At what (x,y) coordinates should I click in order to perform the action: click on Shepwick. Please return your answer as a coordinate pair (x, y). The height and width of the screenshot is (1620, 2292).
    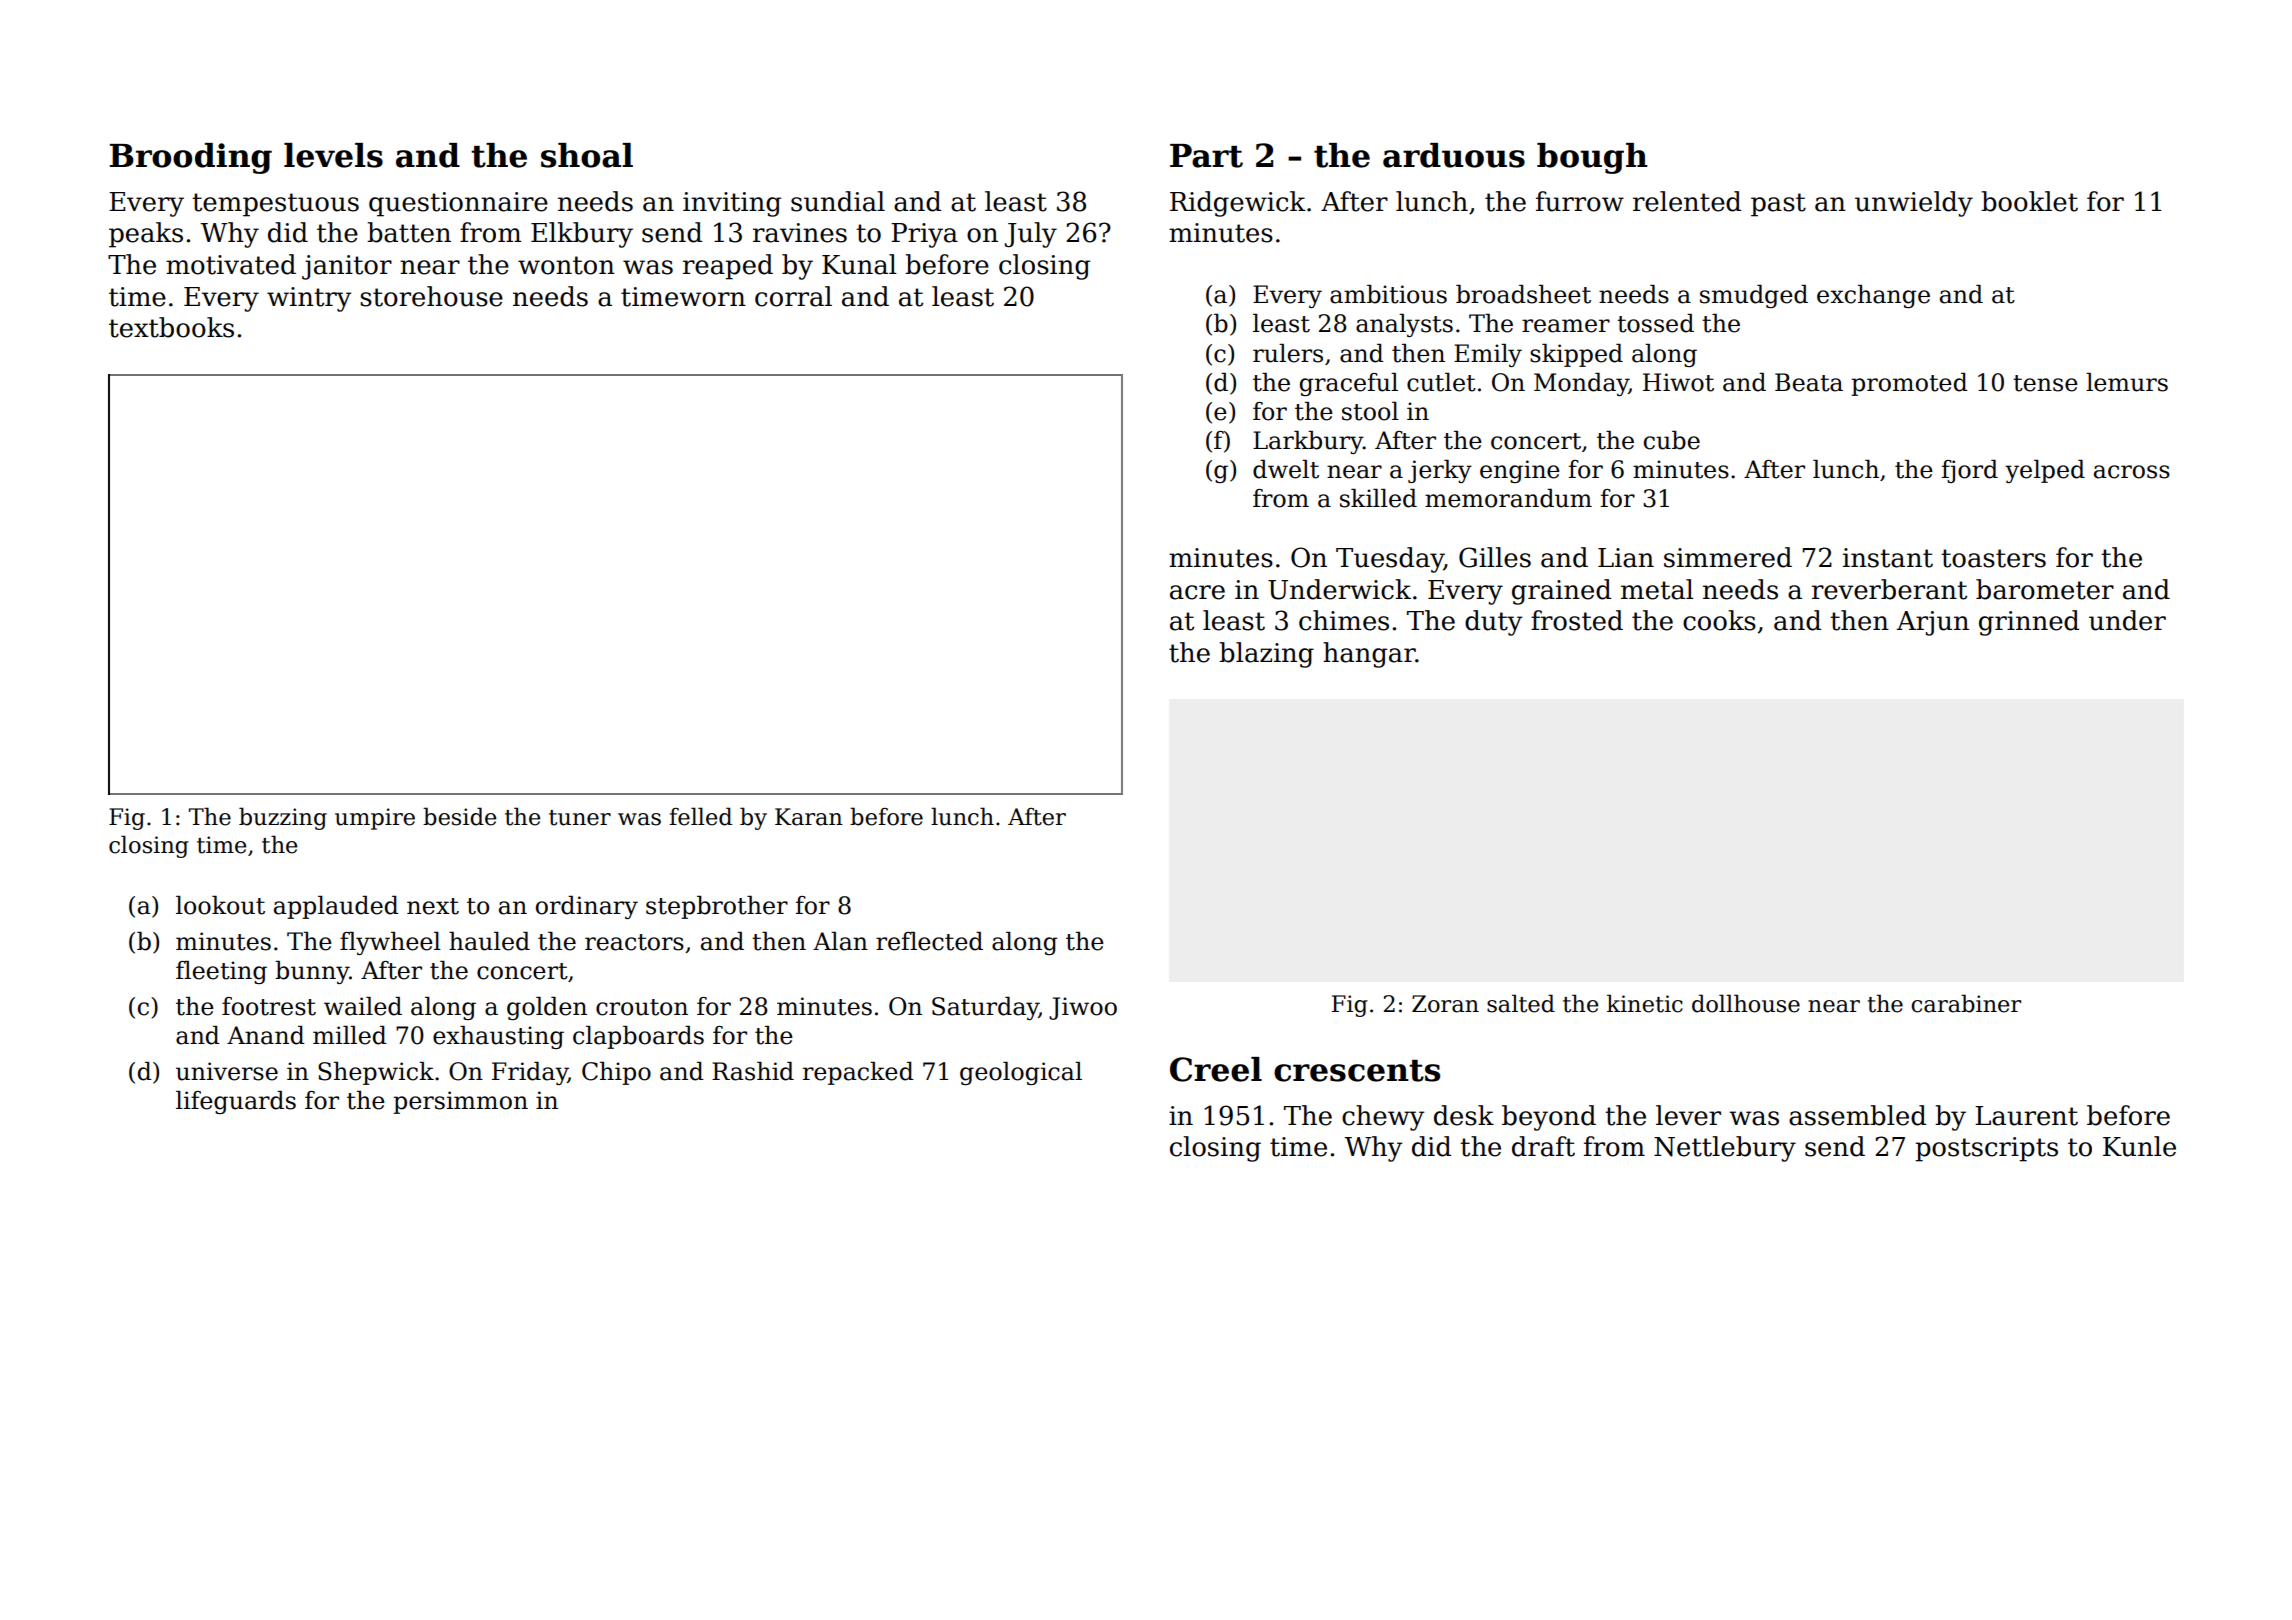
    Looking at the image, I should click on (376, 1073).
